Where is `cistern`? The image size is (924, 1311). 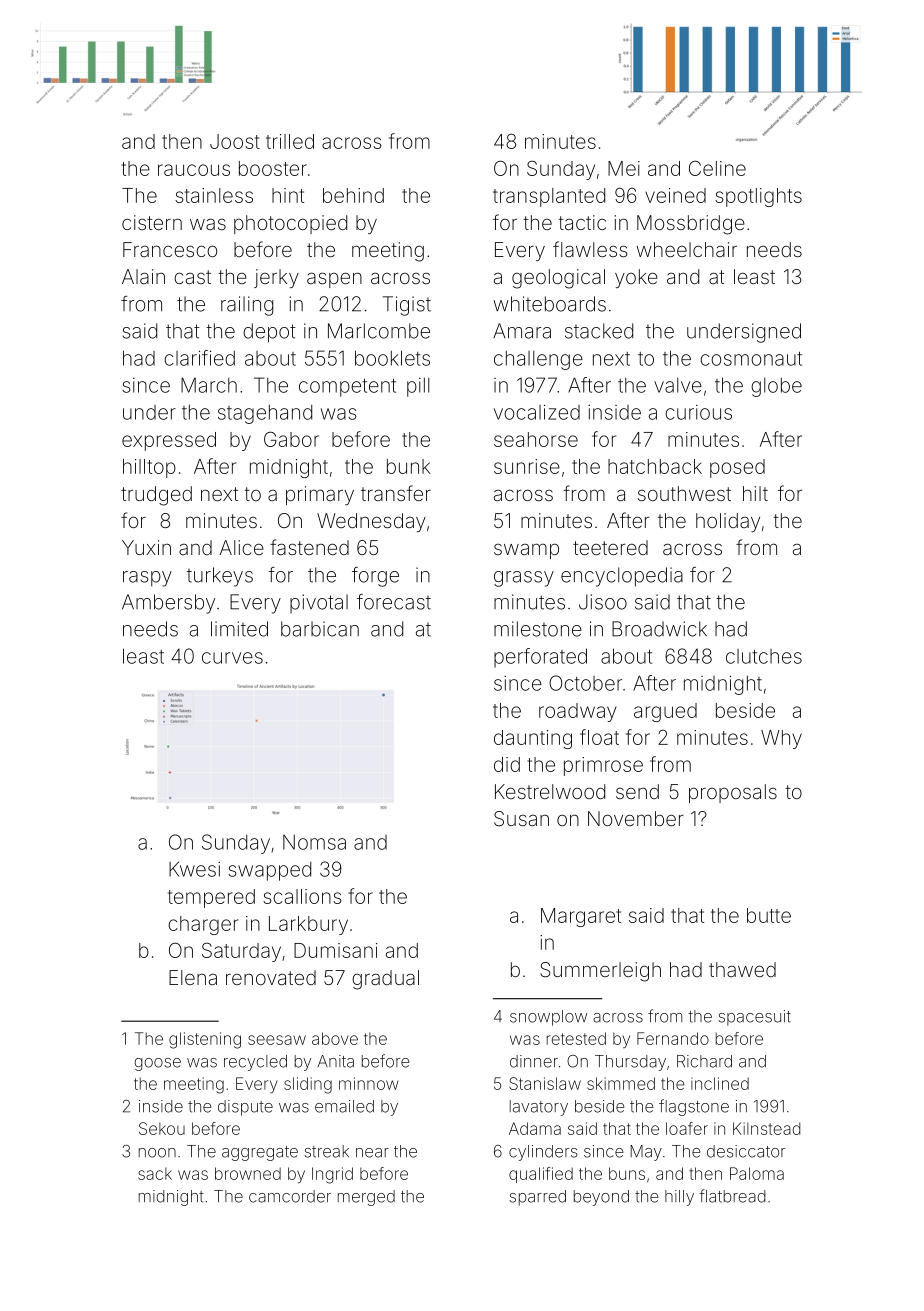 cistern is located at coordinates (152, 222).
